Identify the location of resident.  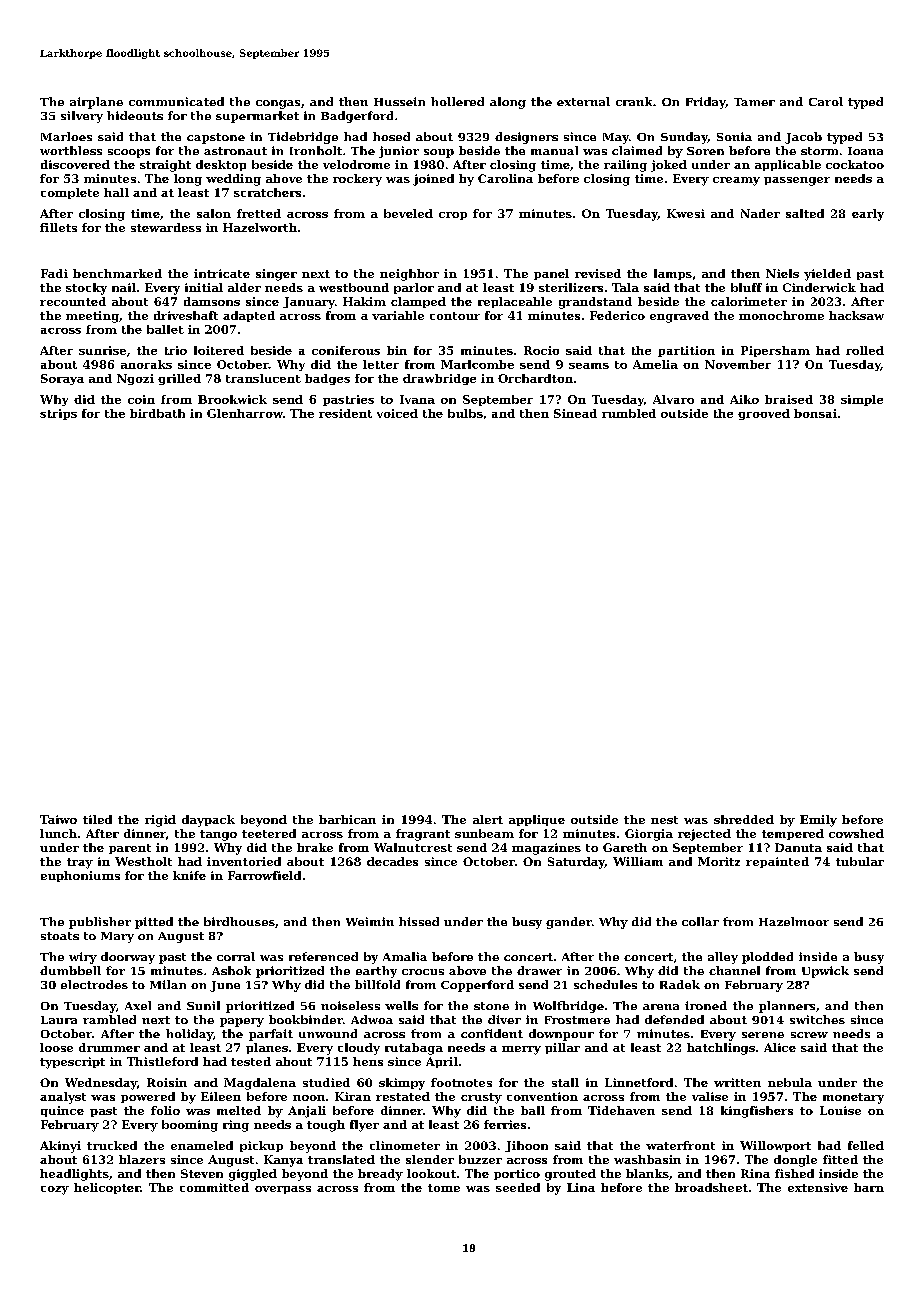
(345, 413).
